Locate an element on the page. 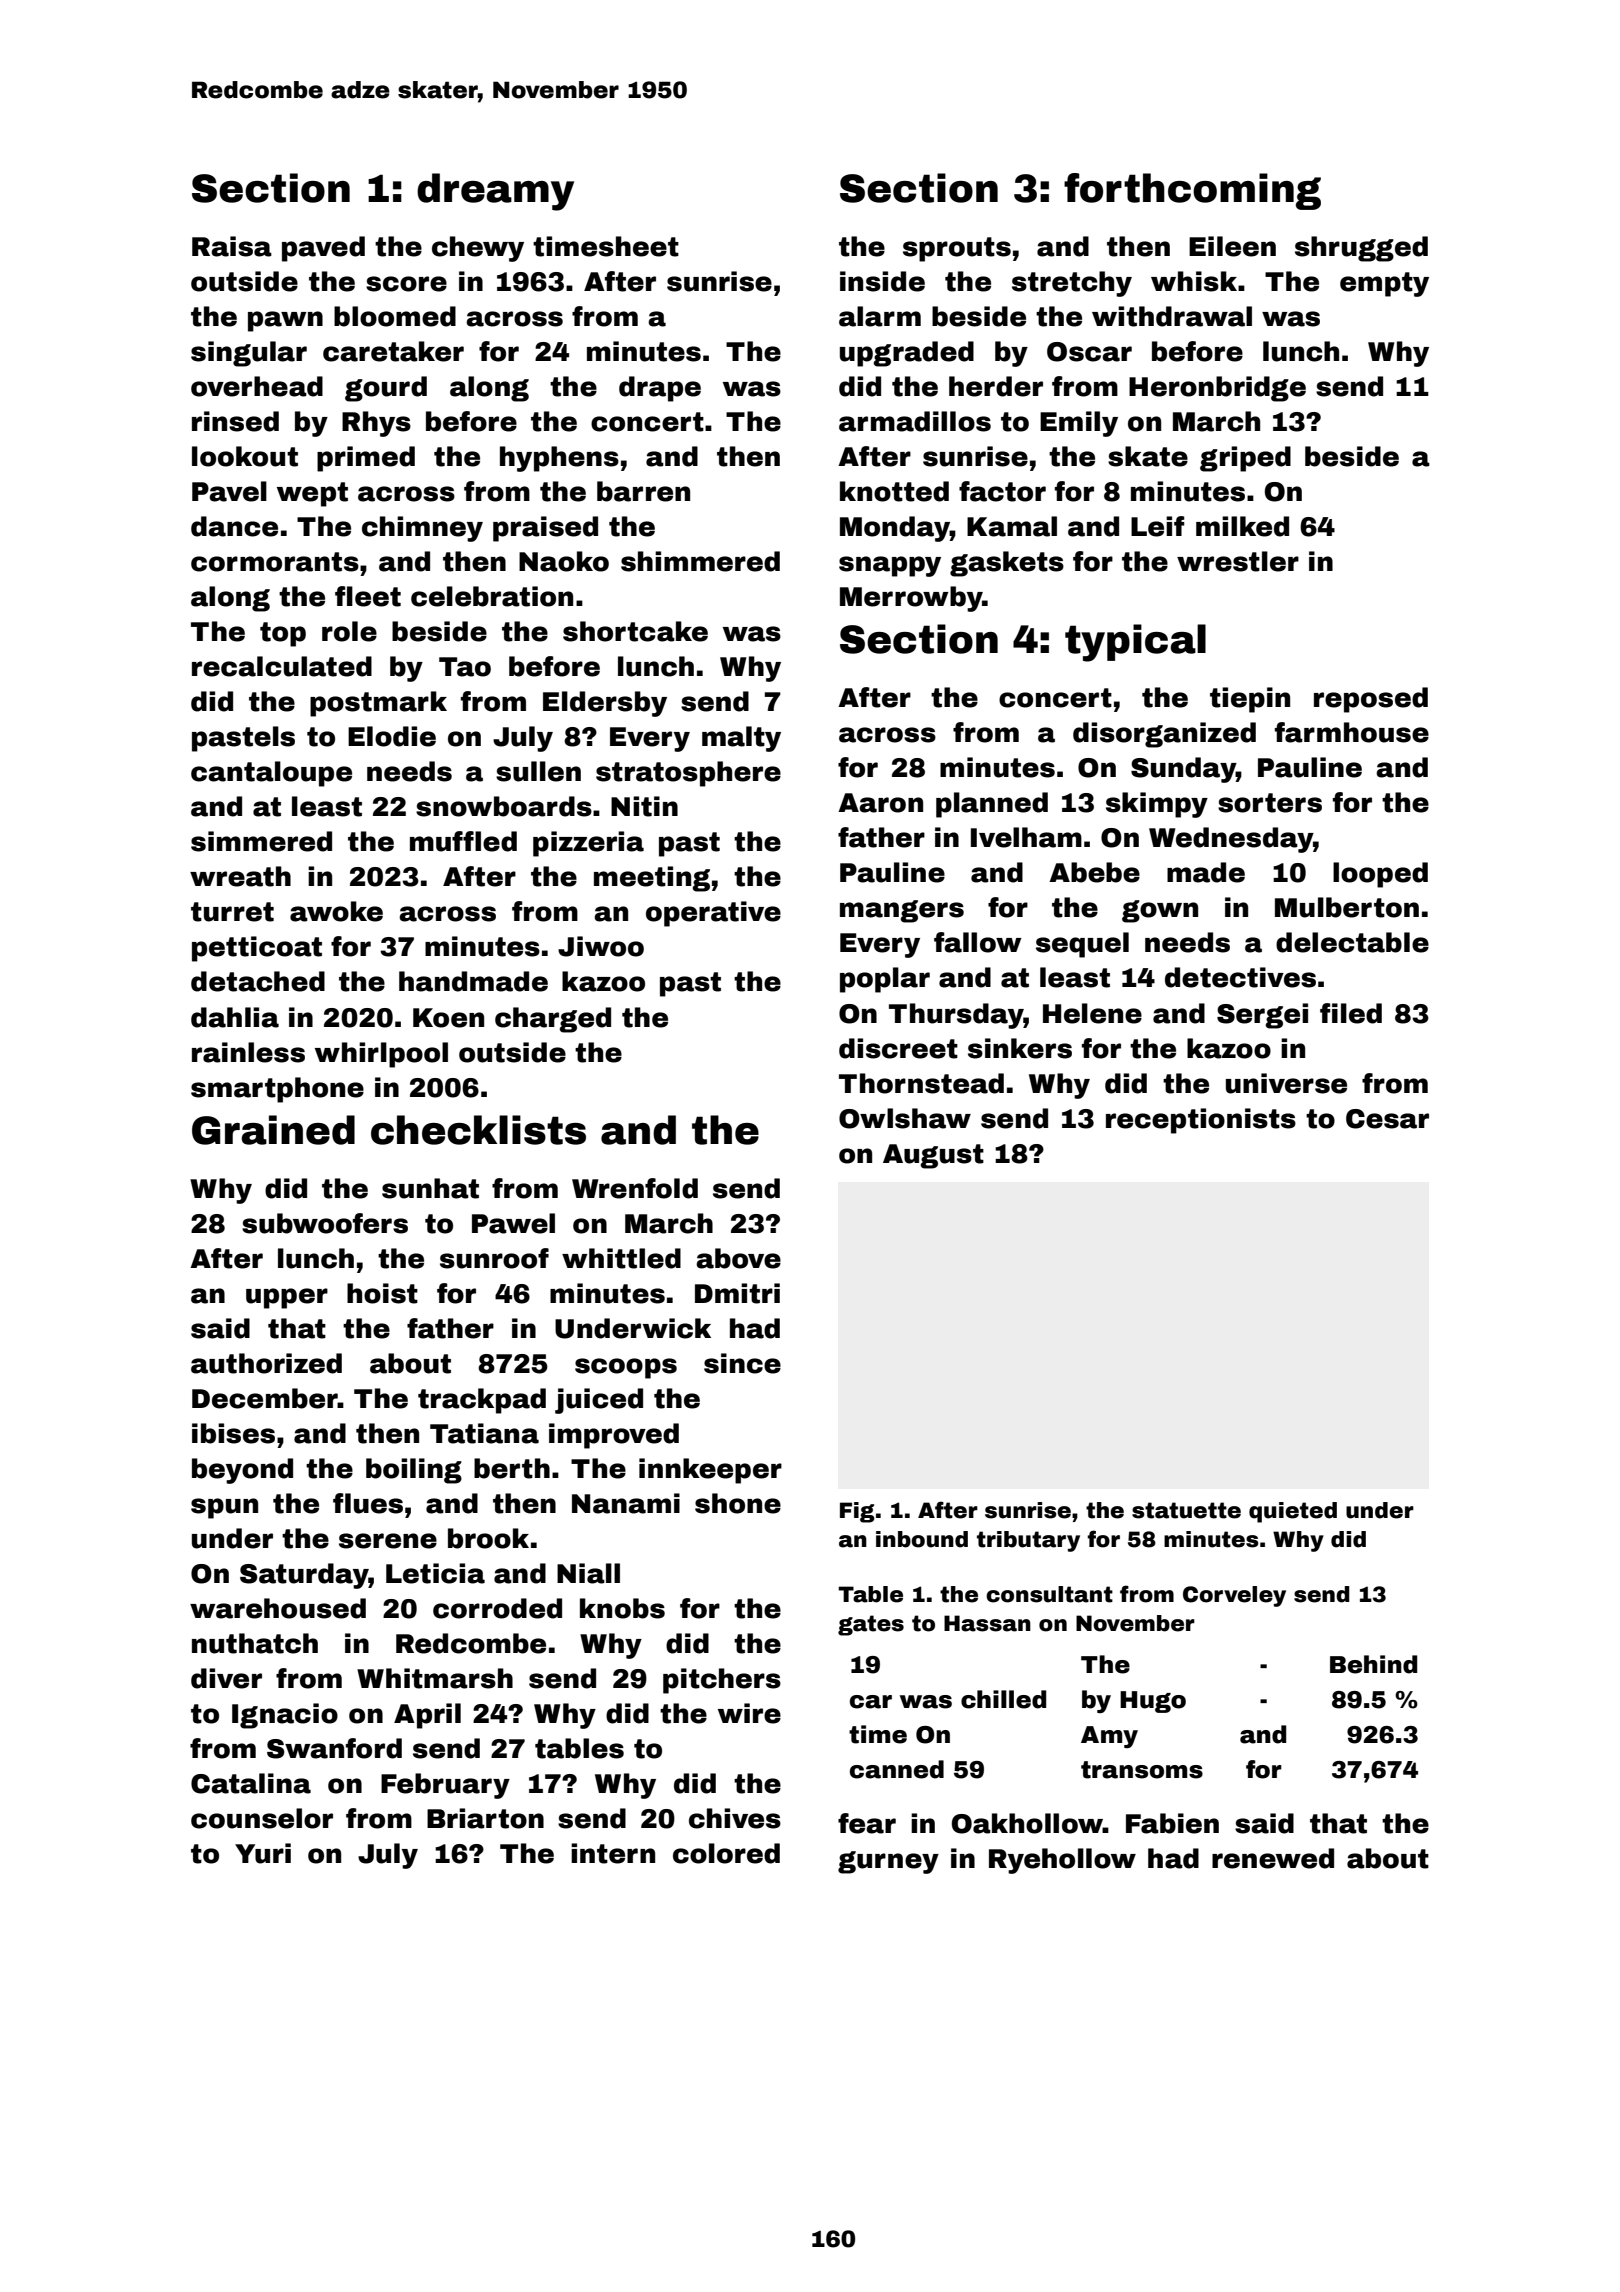  dreamy is located at coordinates (495, 192).
